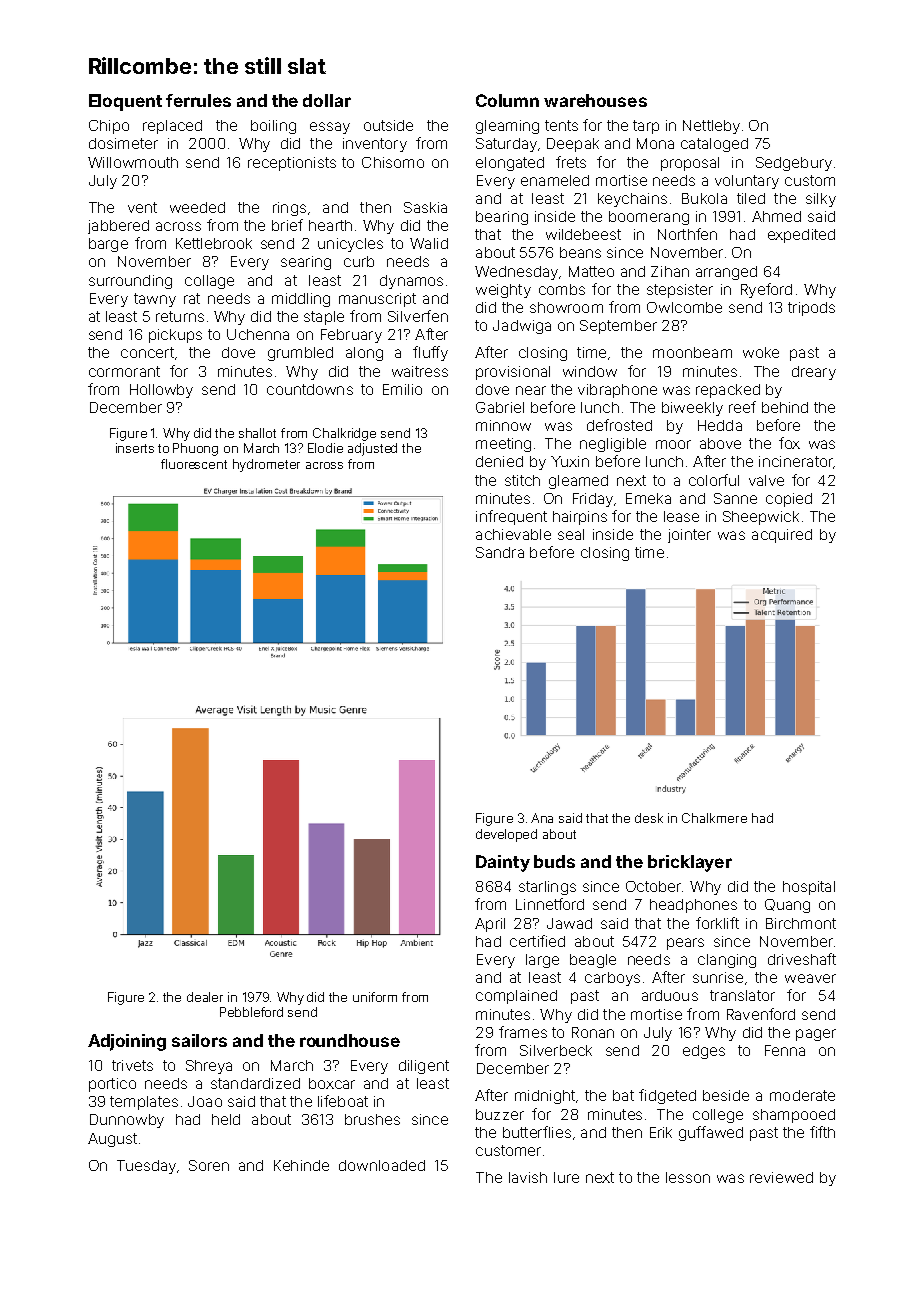 This image has height=1308, width=924. I want to click on Soren, so click(209, 1165).
